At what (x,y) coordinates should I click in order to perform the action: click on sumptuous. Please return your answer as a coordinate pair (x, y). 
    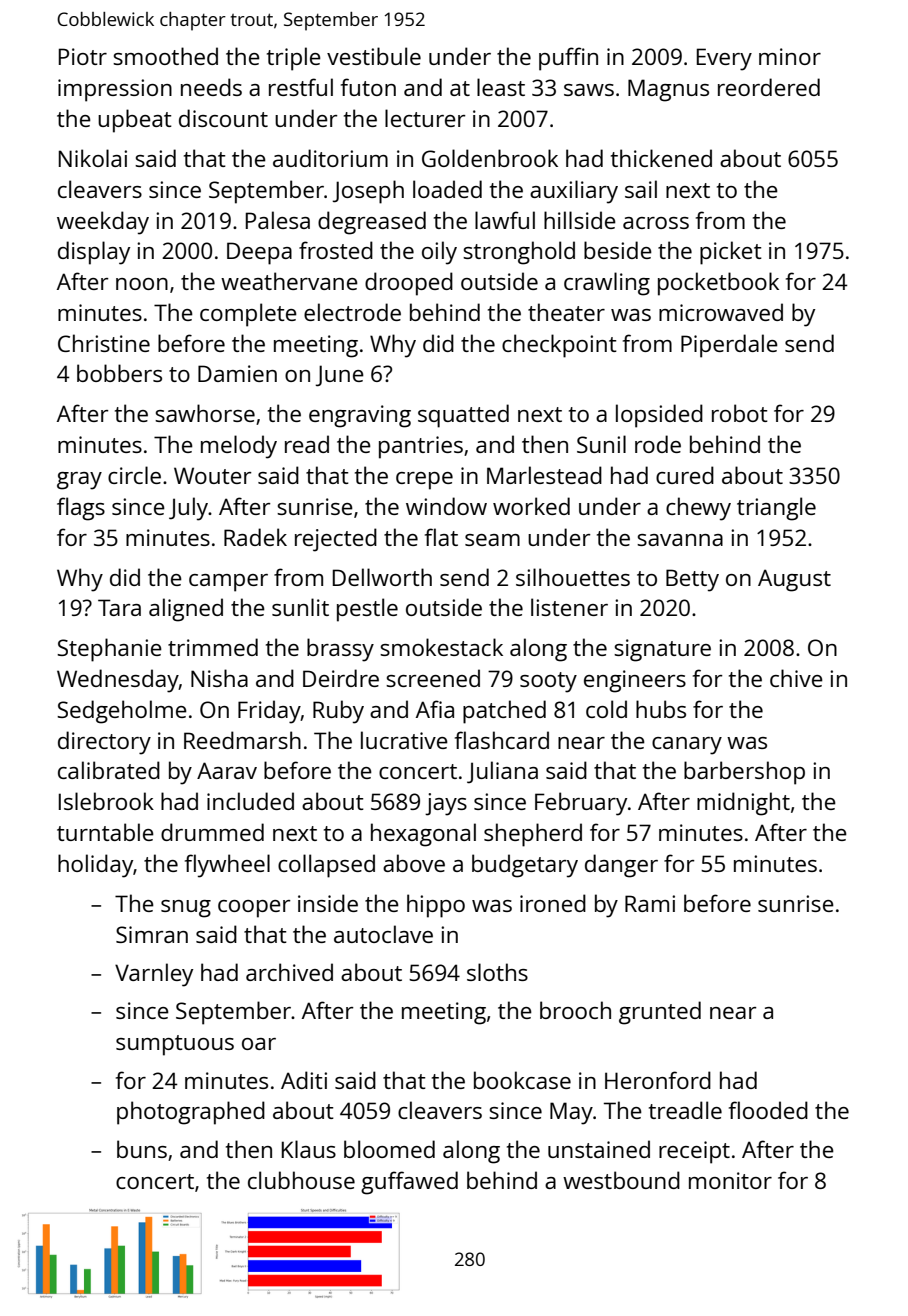
    Looking at the image, I should click on (175, 1045).
